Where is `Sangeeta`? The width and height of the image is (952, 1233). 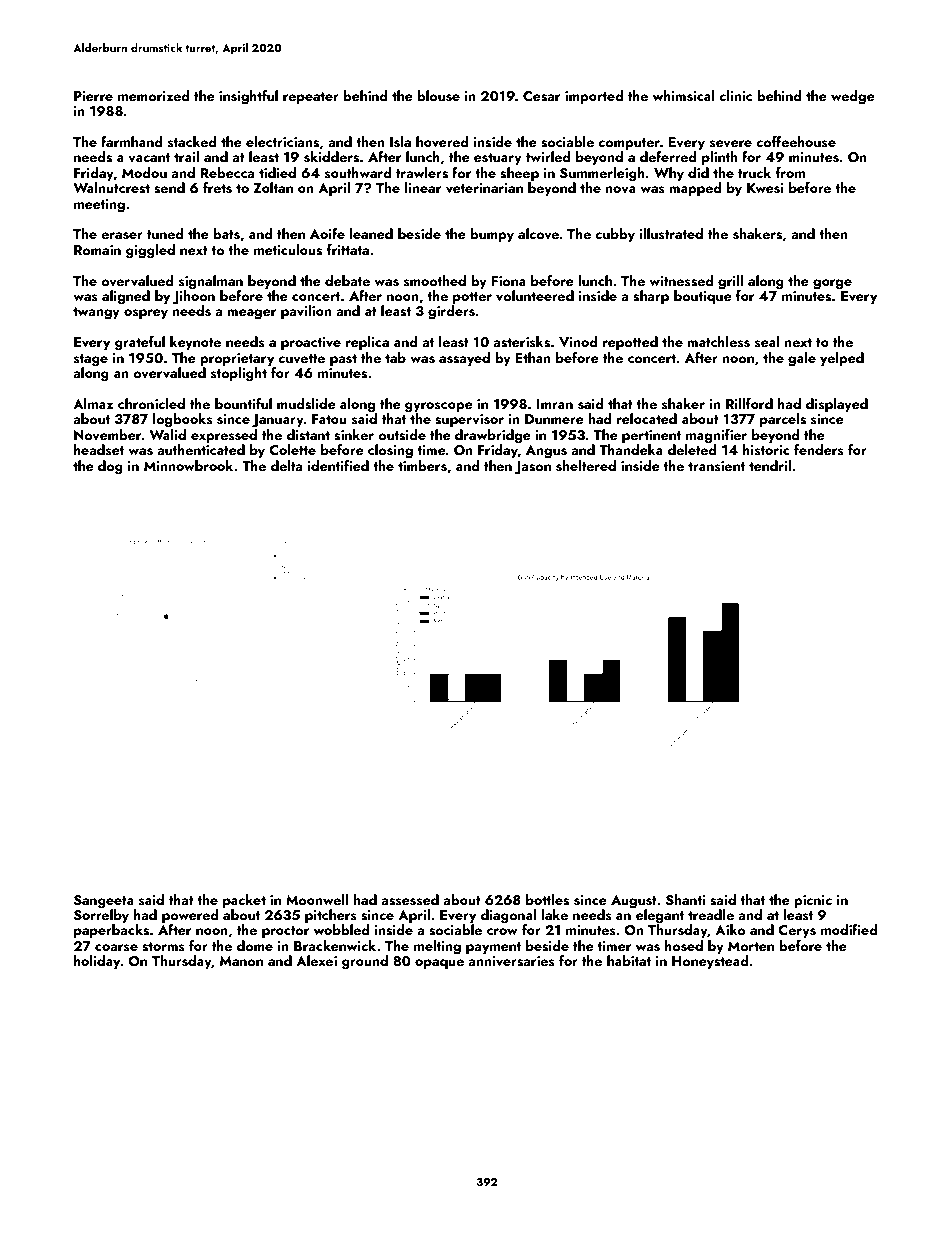
Sangeeta is located at coordinates (104, 901).
